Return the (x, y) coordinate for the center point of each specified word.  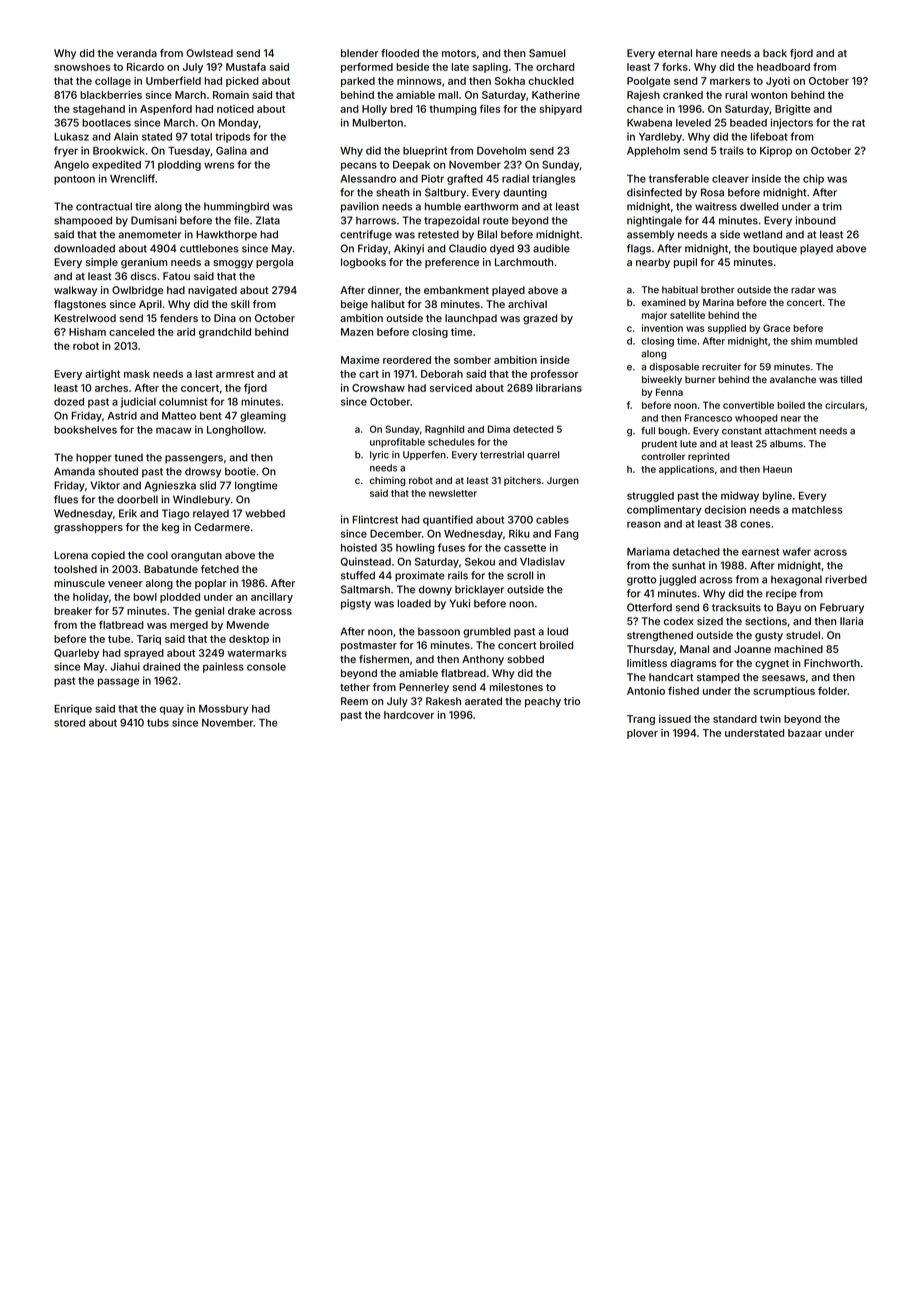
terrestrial (502, 455)
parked (358, 82)
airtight (102, 375)
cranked (683, 95)
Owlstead (209, 53)
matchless (817, 510)
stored (69, 723)
